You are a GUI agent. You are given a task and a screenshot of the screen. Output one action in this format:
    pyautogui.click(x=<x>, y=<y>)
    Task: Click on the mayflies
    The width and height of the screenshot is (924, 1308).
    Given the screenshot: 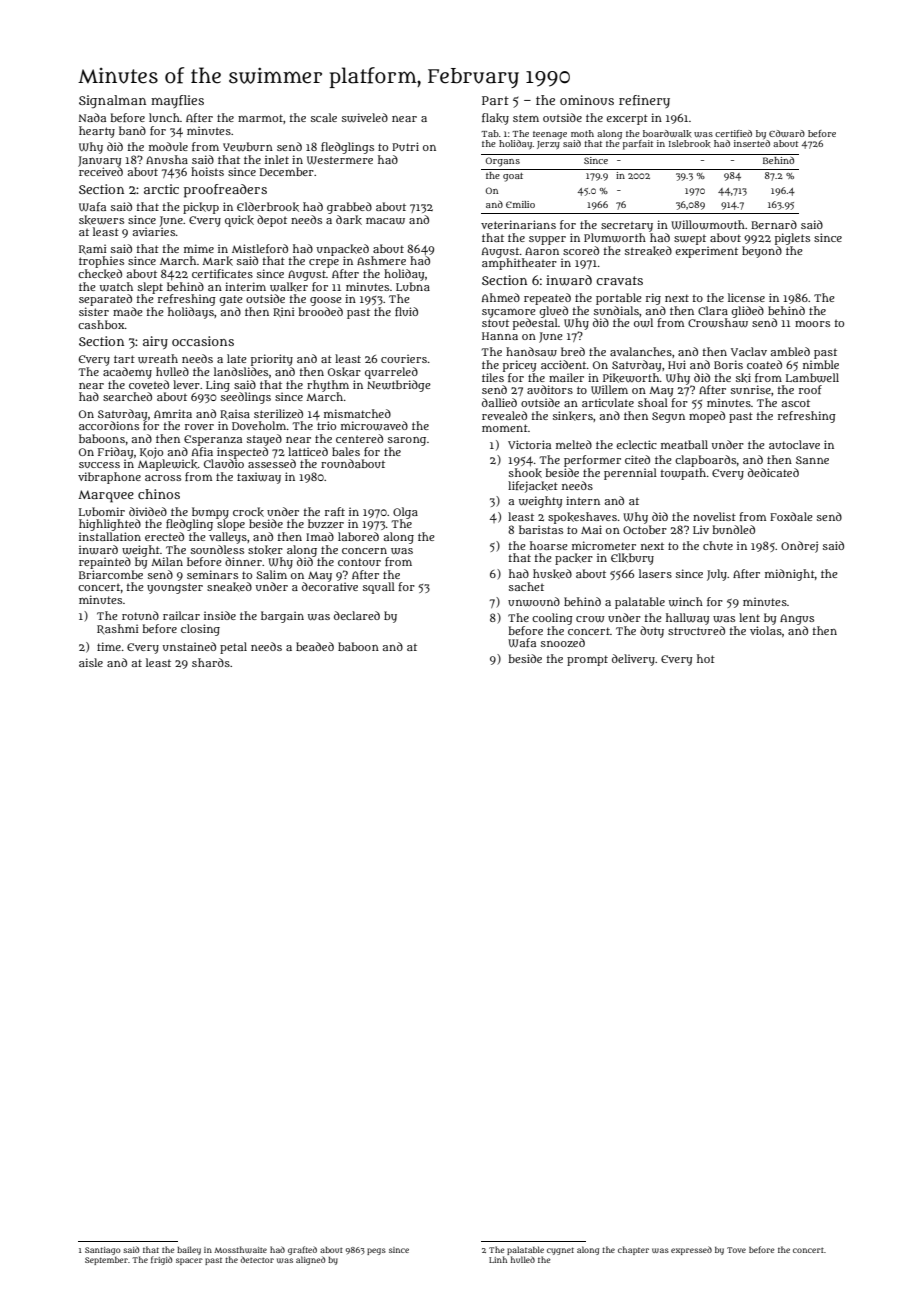 What is the action you would take?
    pyautogui.click(x=177, y=101)
